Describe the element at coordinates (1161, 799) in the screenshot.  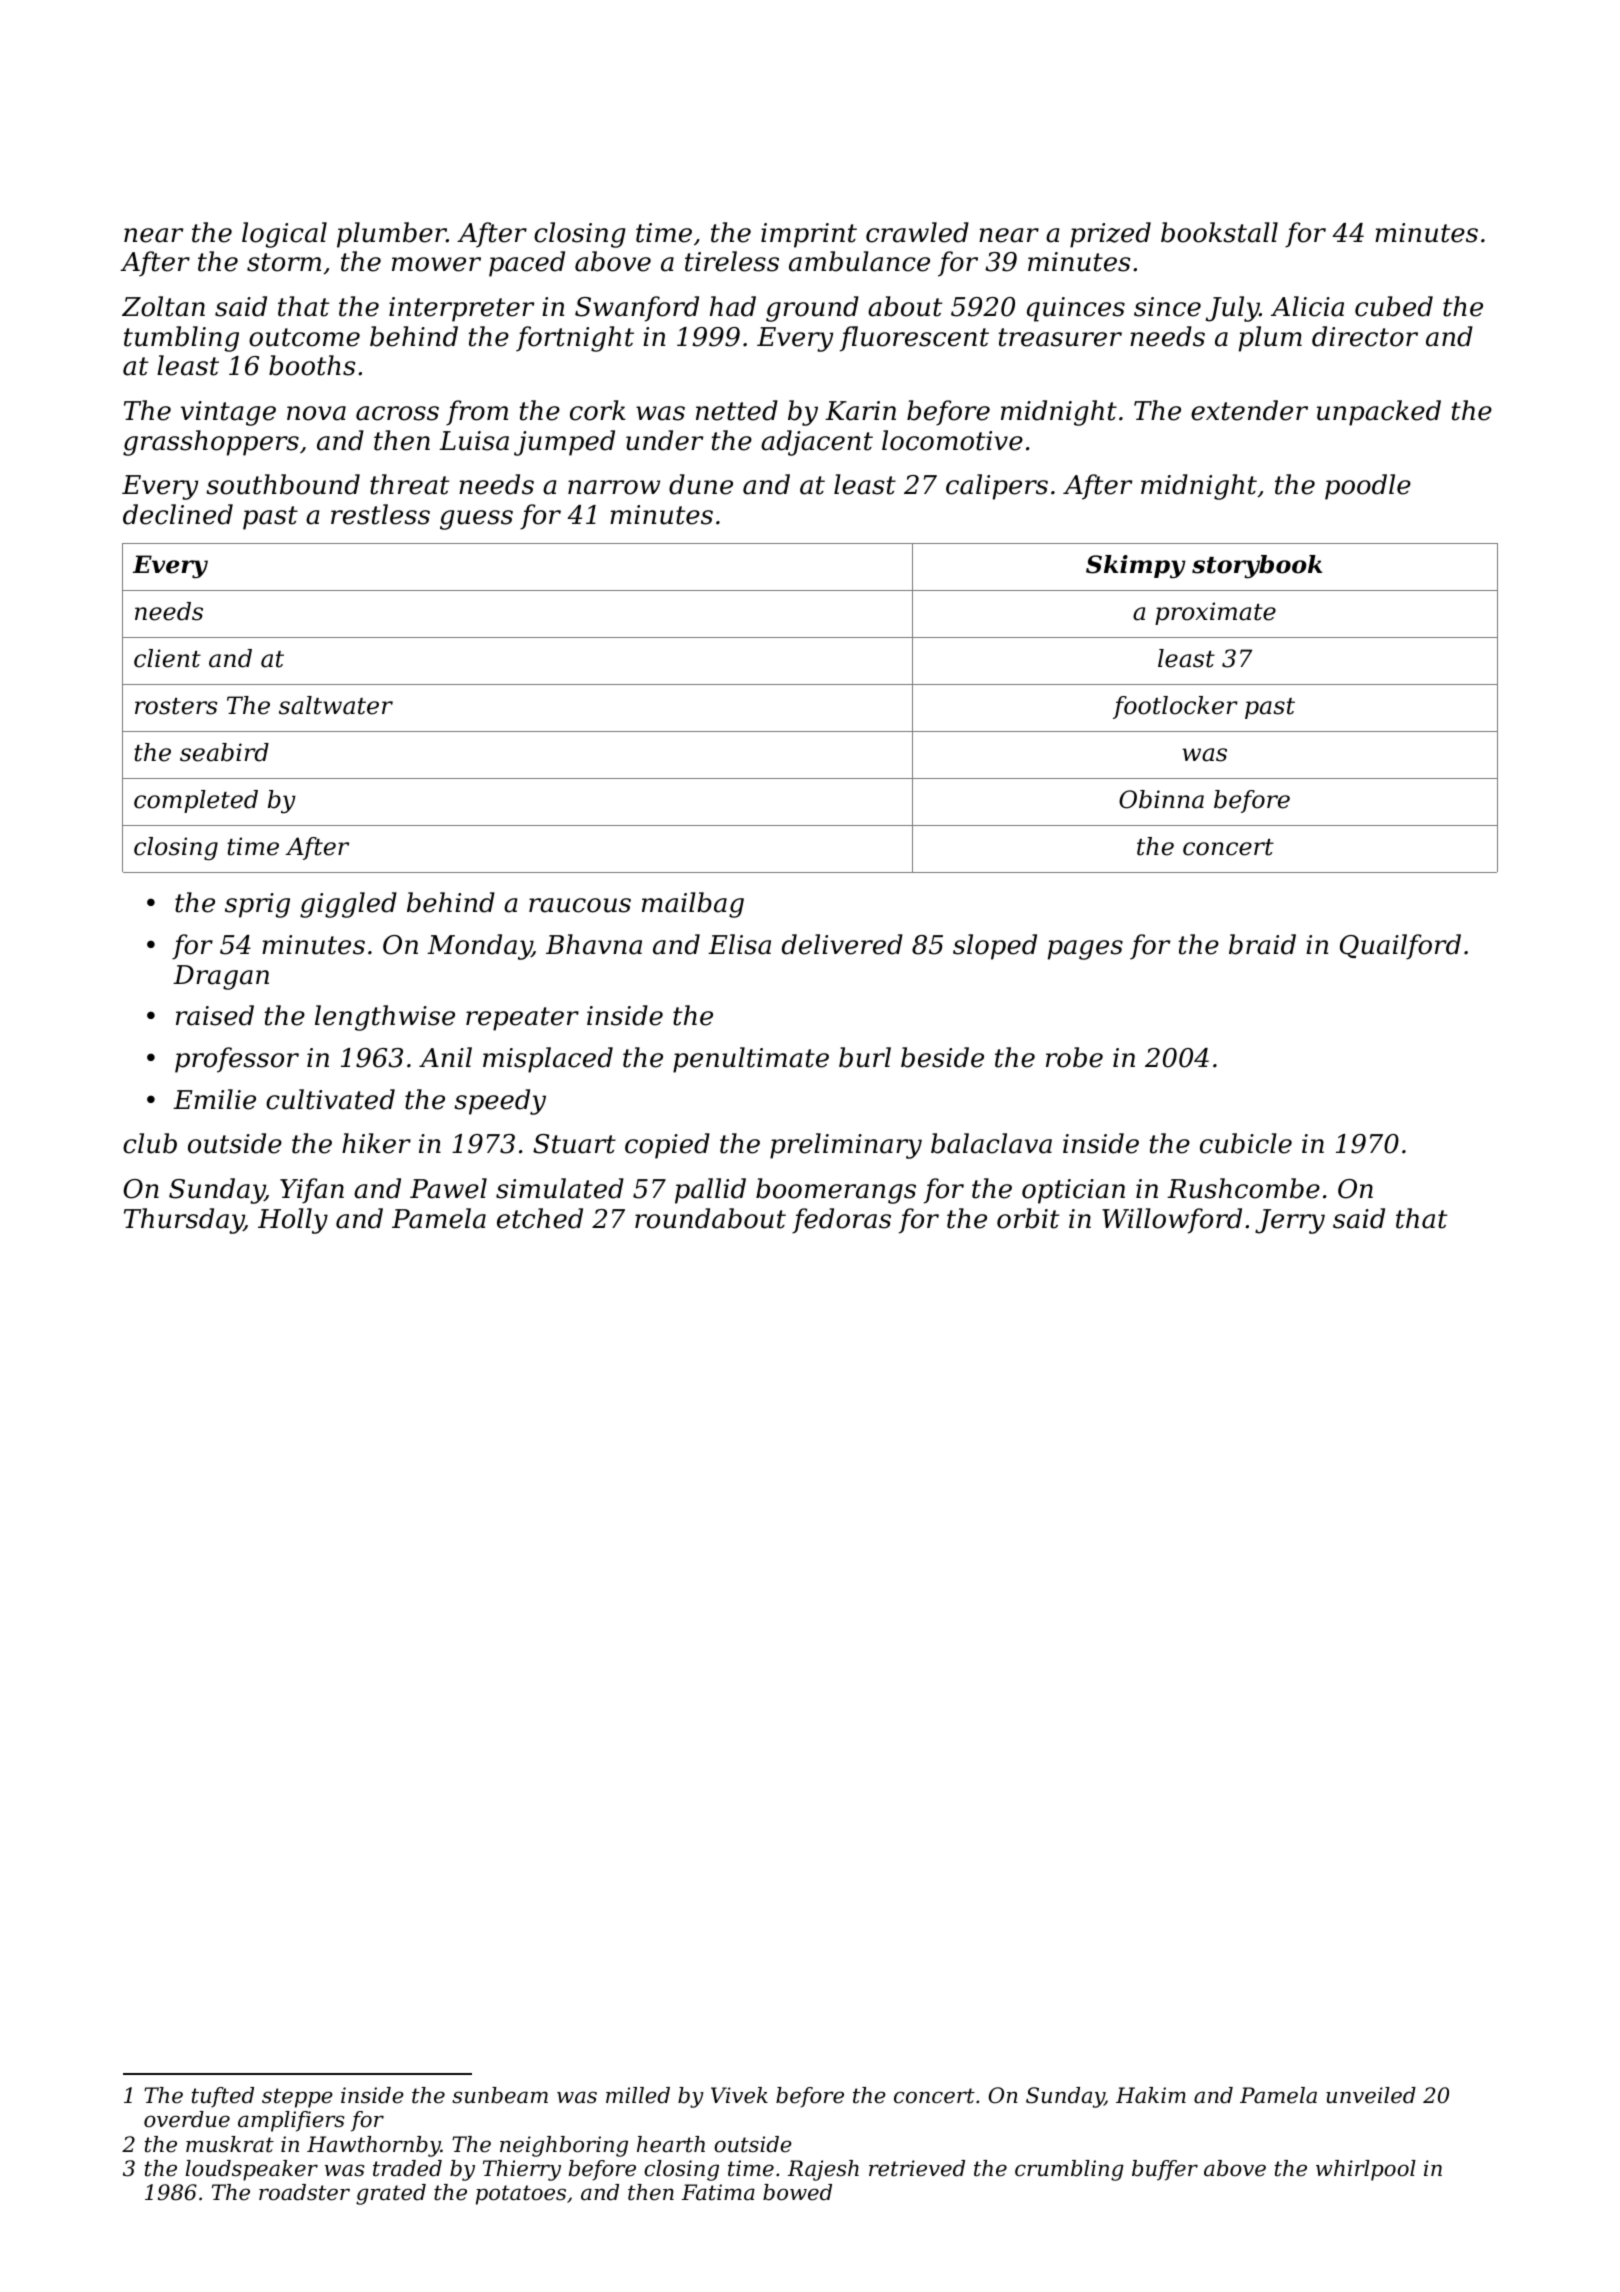
I see `Obinna` at that location.
